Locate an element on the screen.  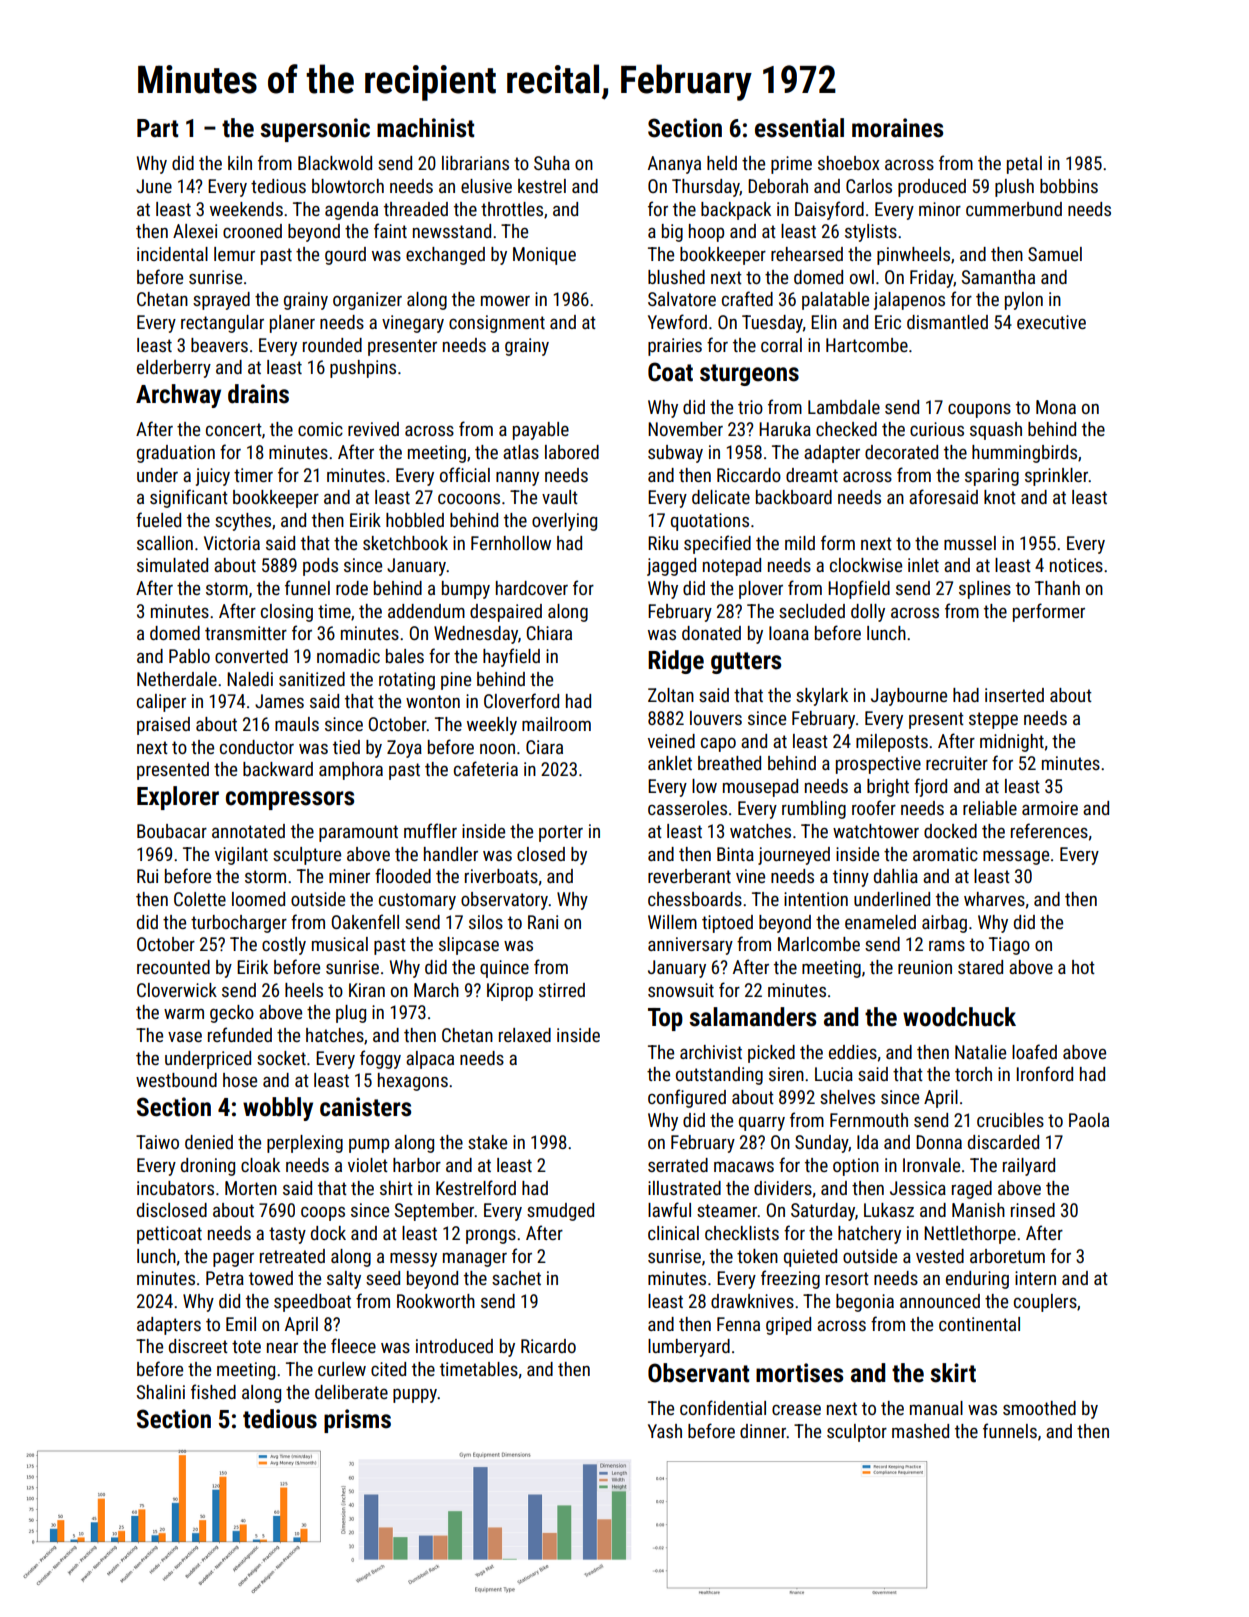
throttles is located at coordinates (512, 209).
